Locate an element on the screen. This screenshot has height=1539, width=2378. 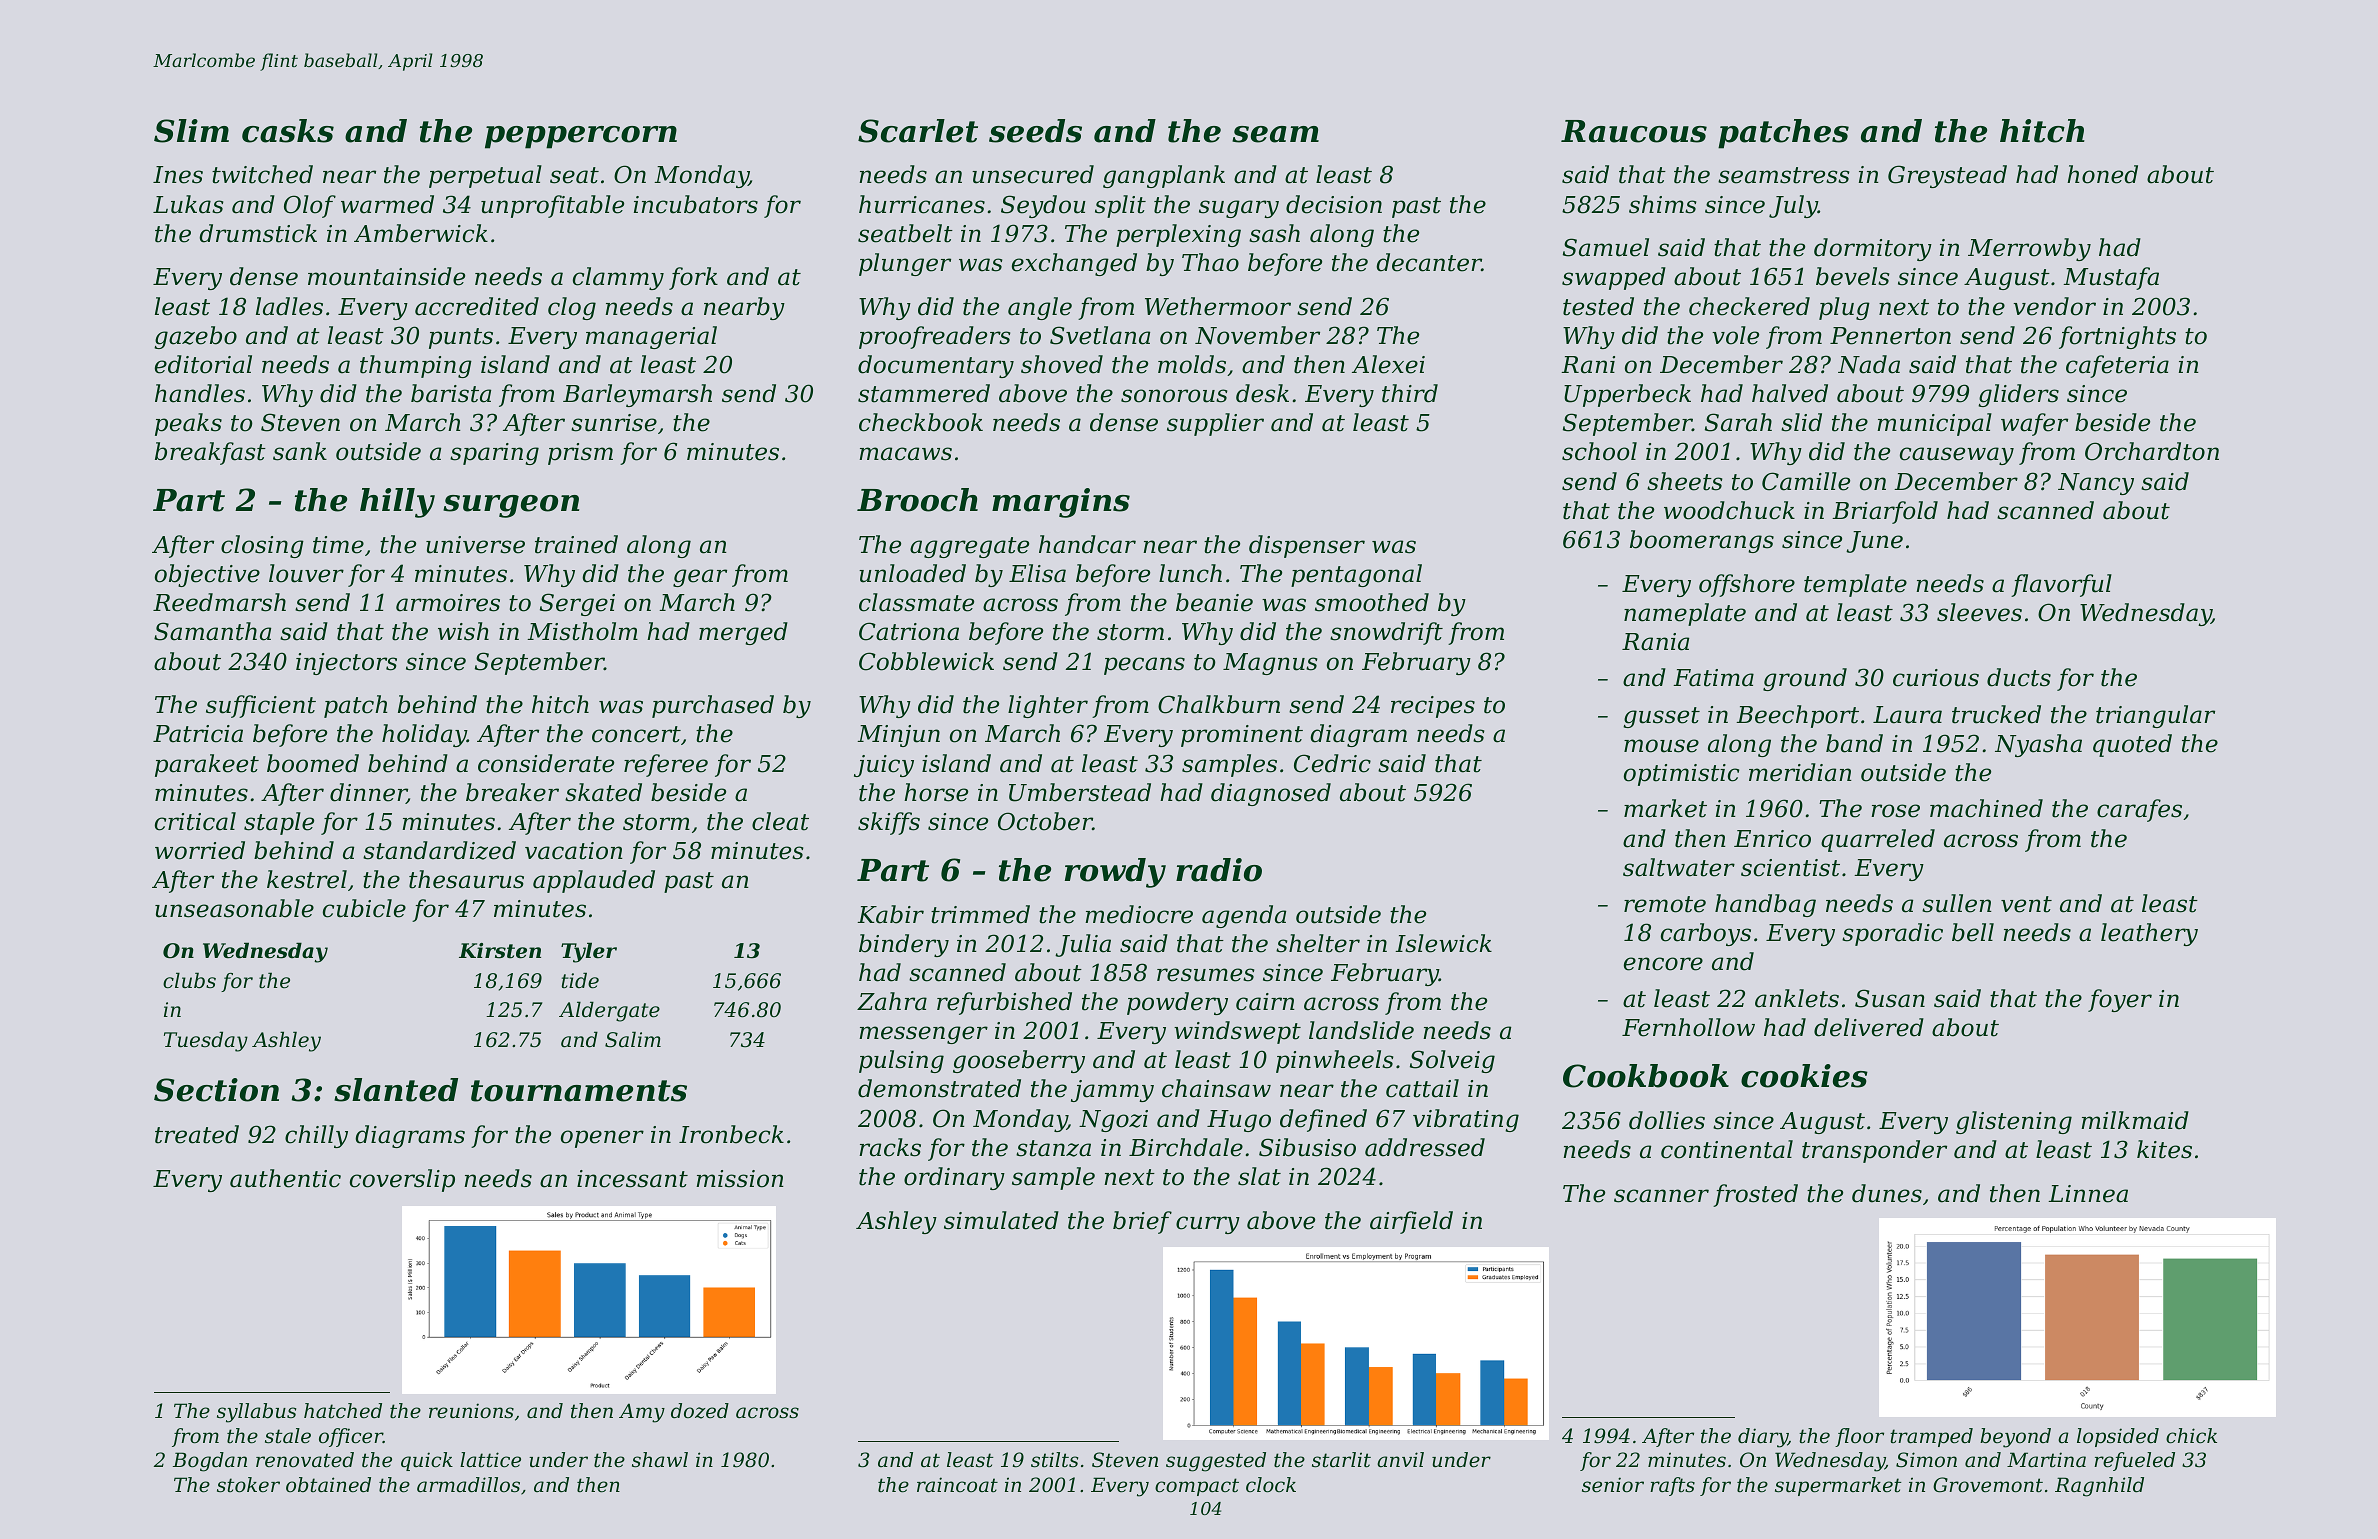
decision is located at coordinates (1334, 204).
